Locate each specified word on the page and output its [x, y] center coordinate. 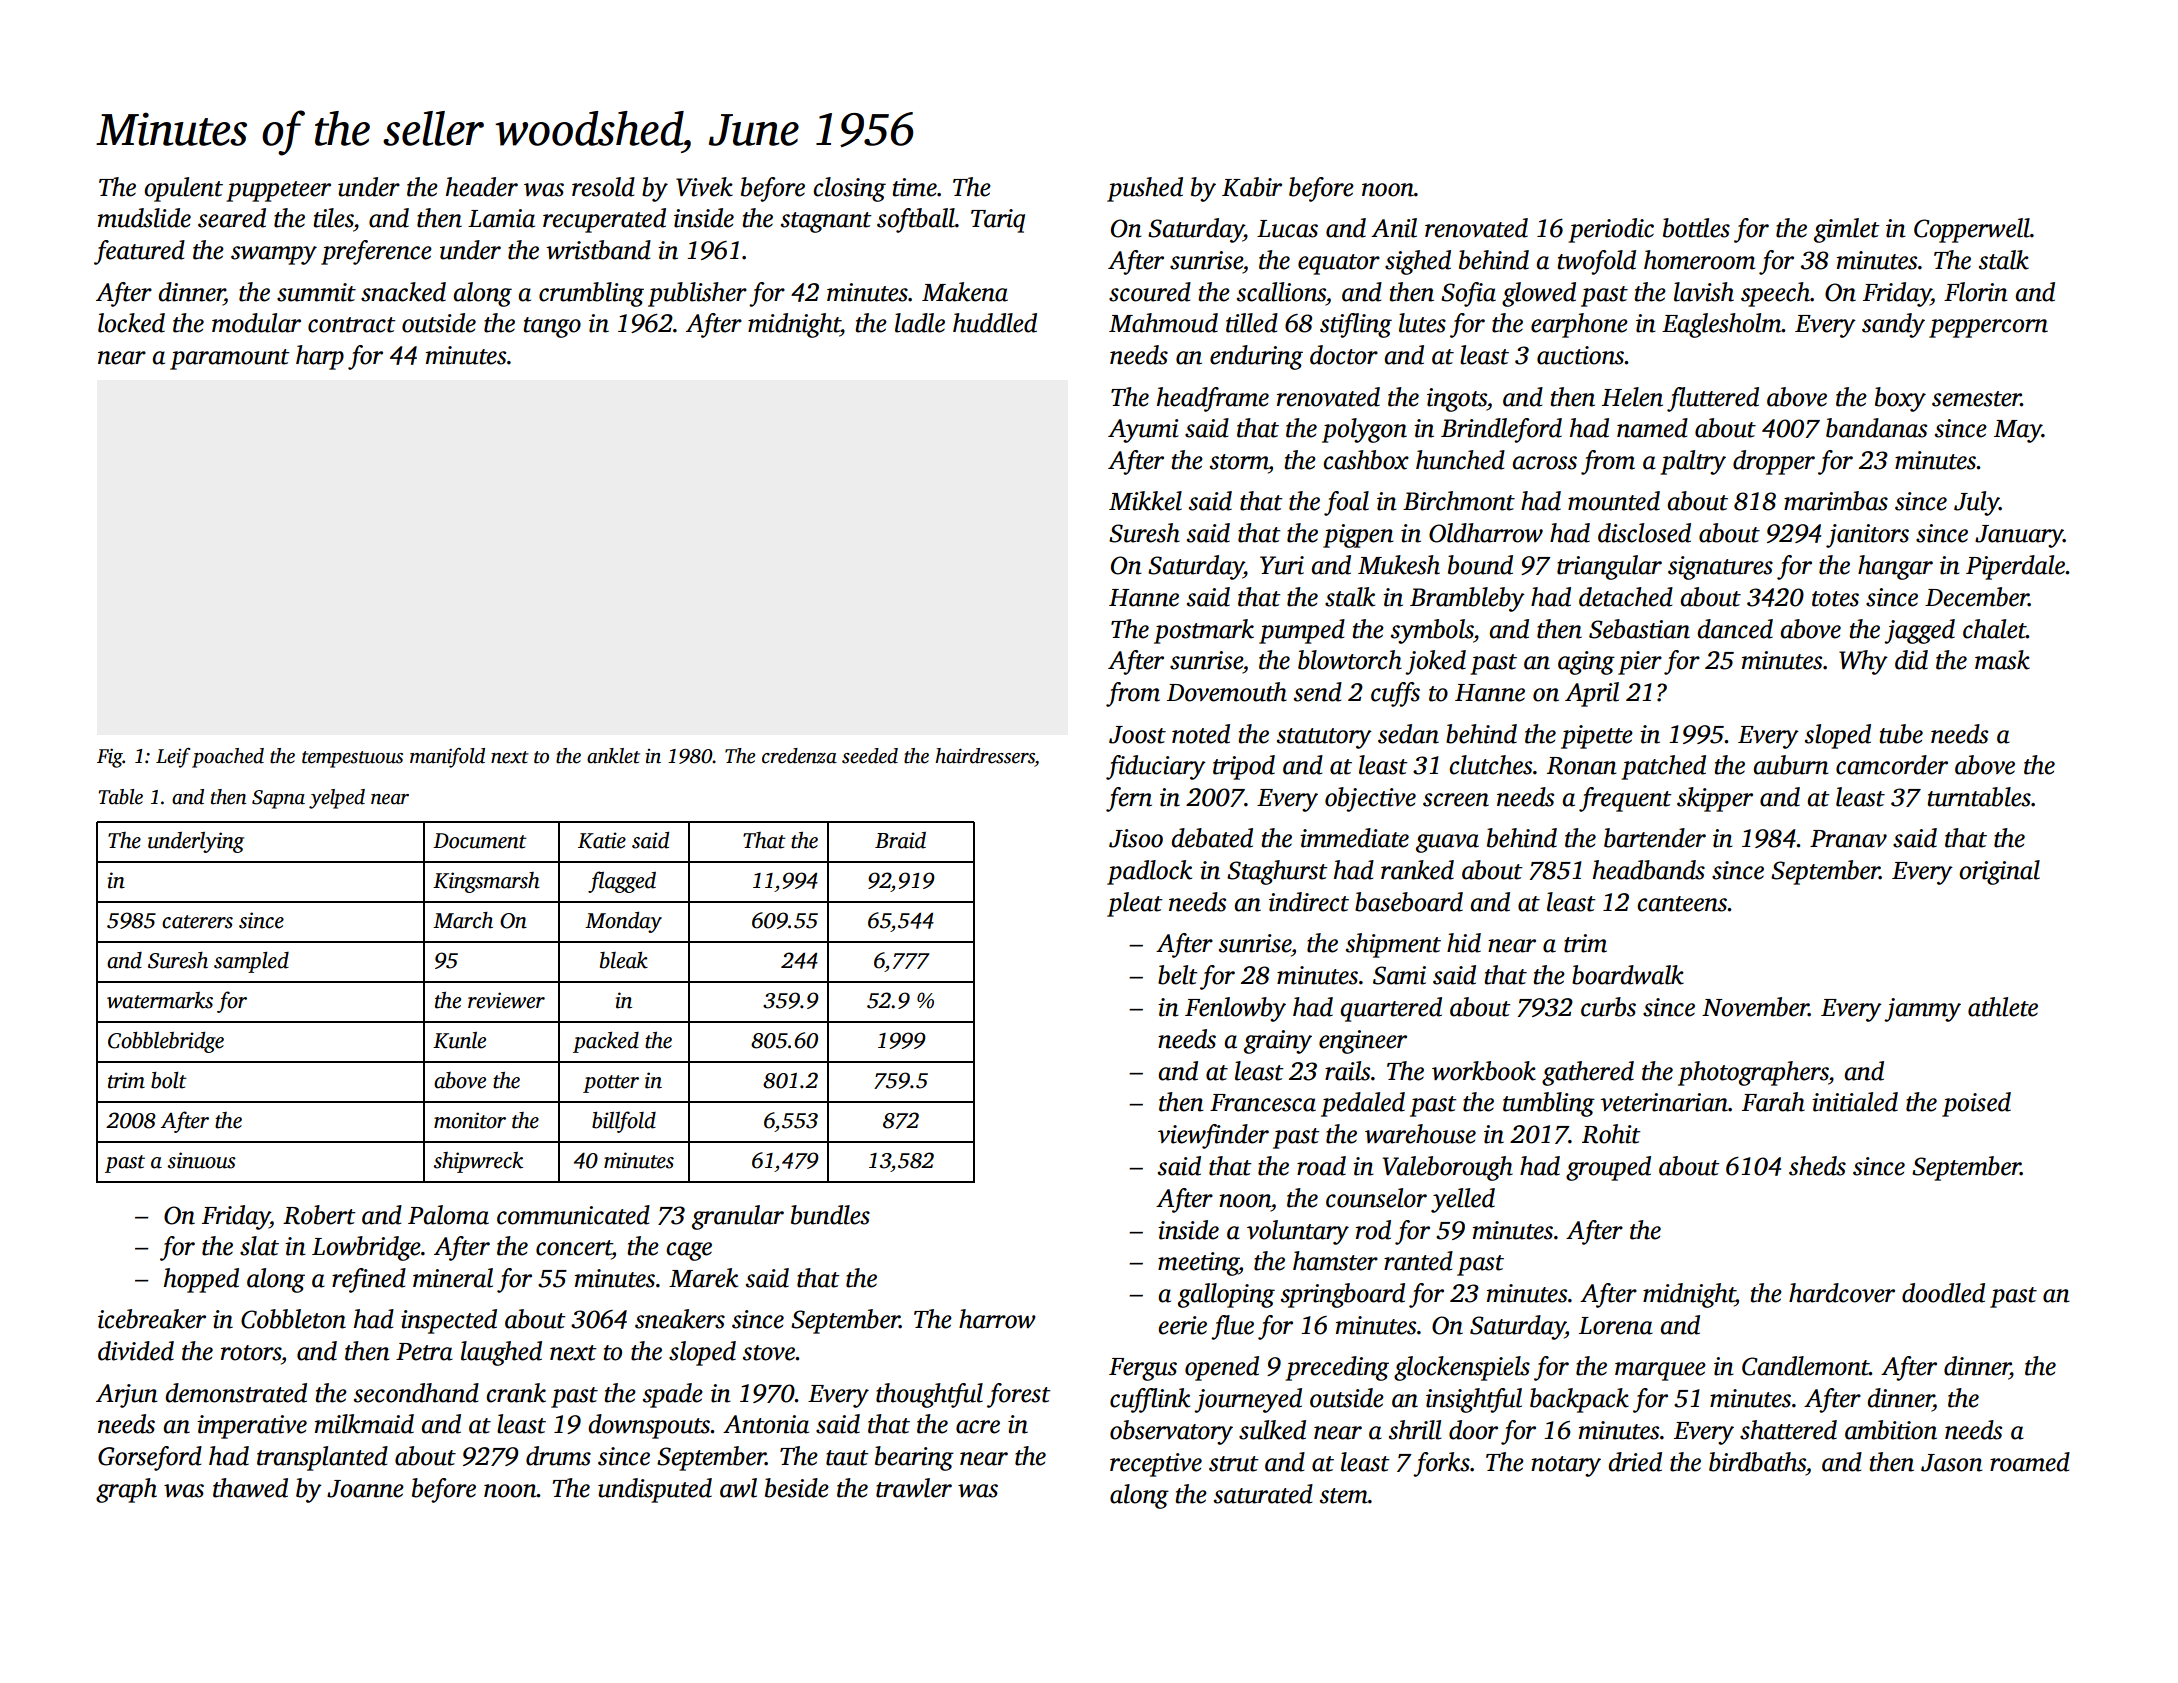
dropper [1774, 462]
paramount [230, 359]
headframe [1213, 399]
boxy [1900, 399]
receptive [1156, 1465]
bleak [624, 960]
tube [1901, 734]
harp [320, 357]
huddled [995, 323]
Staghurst [1277, 872]
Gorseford [150, 1458]
